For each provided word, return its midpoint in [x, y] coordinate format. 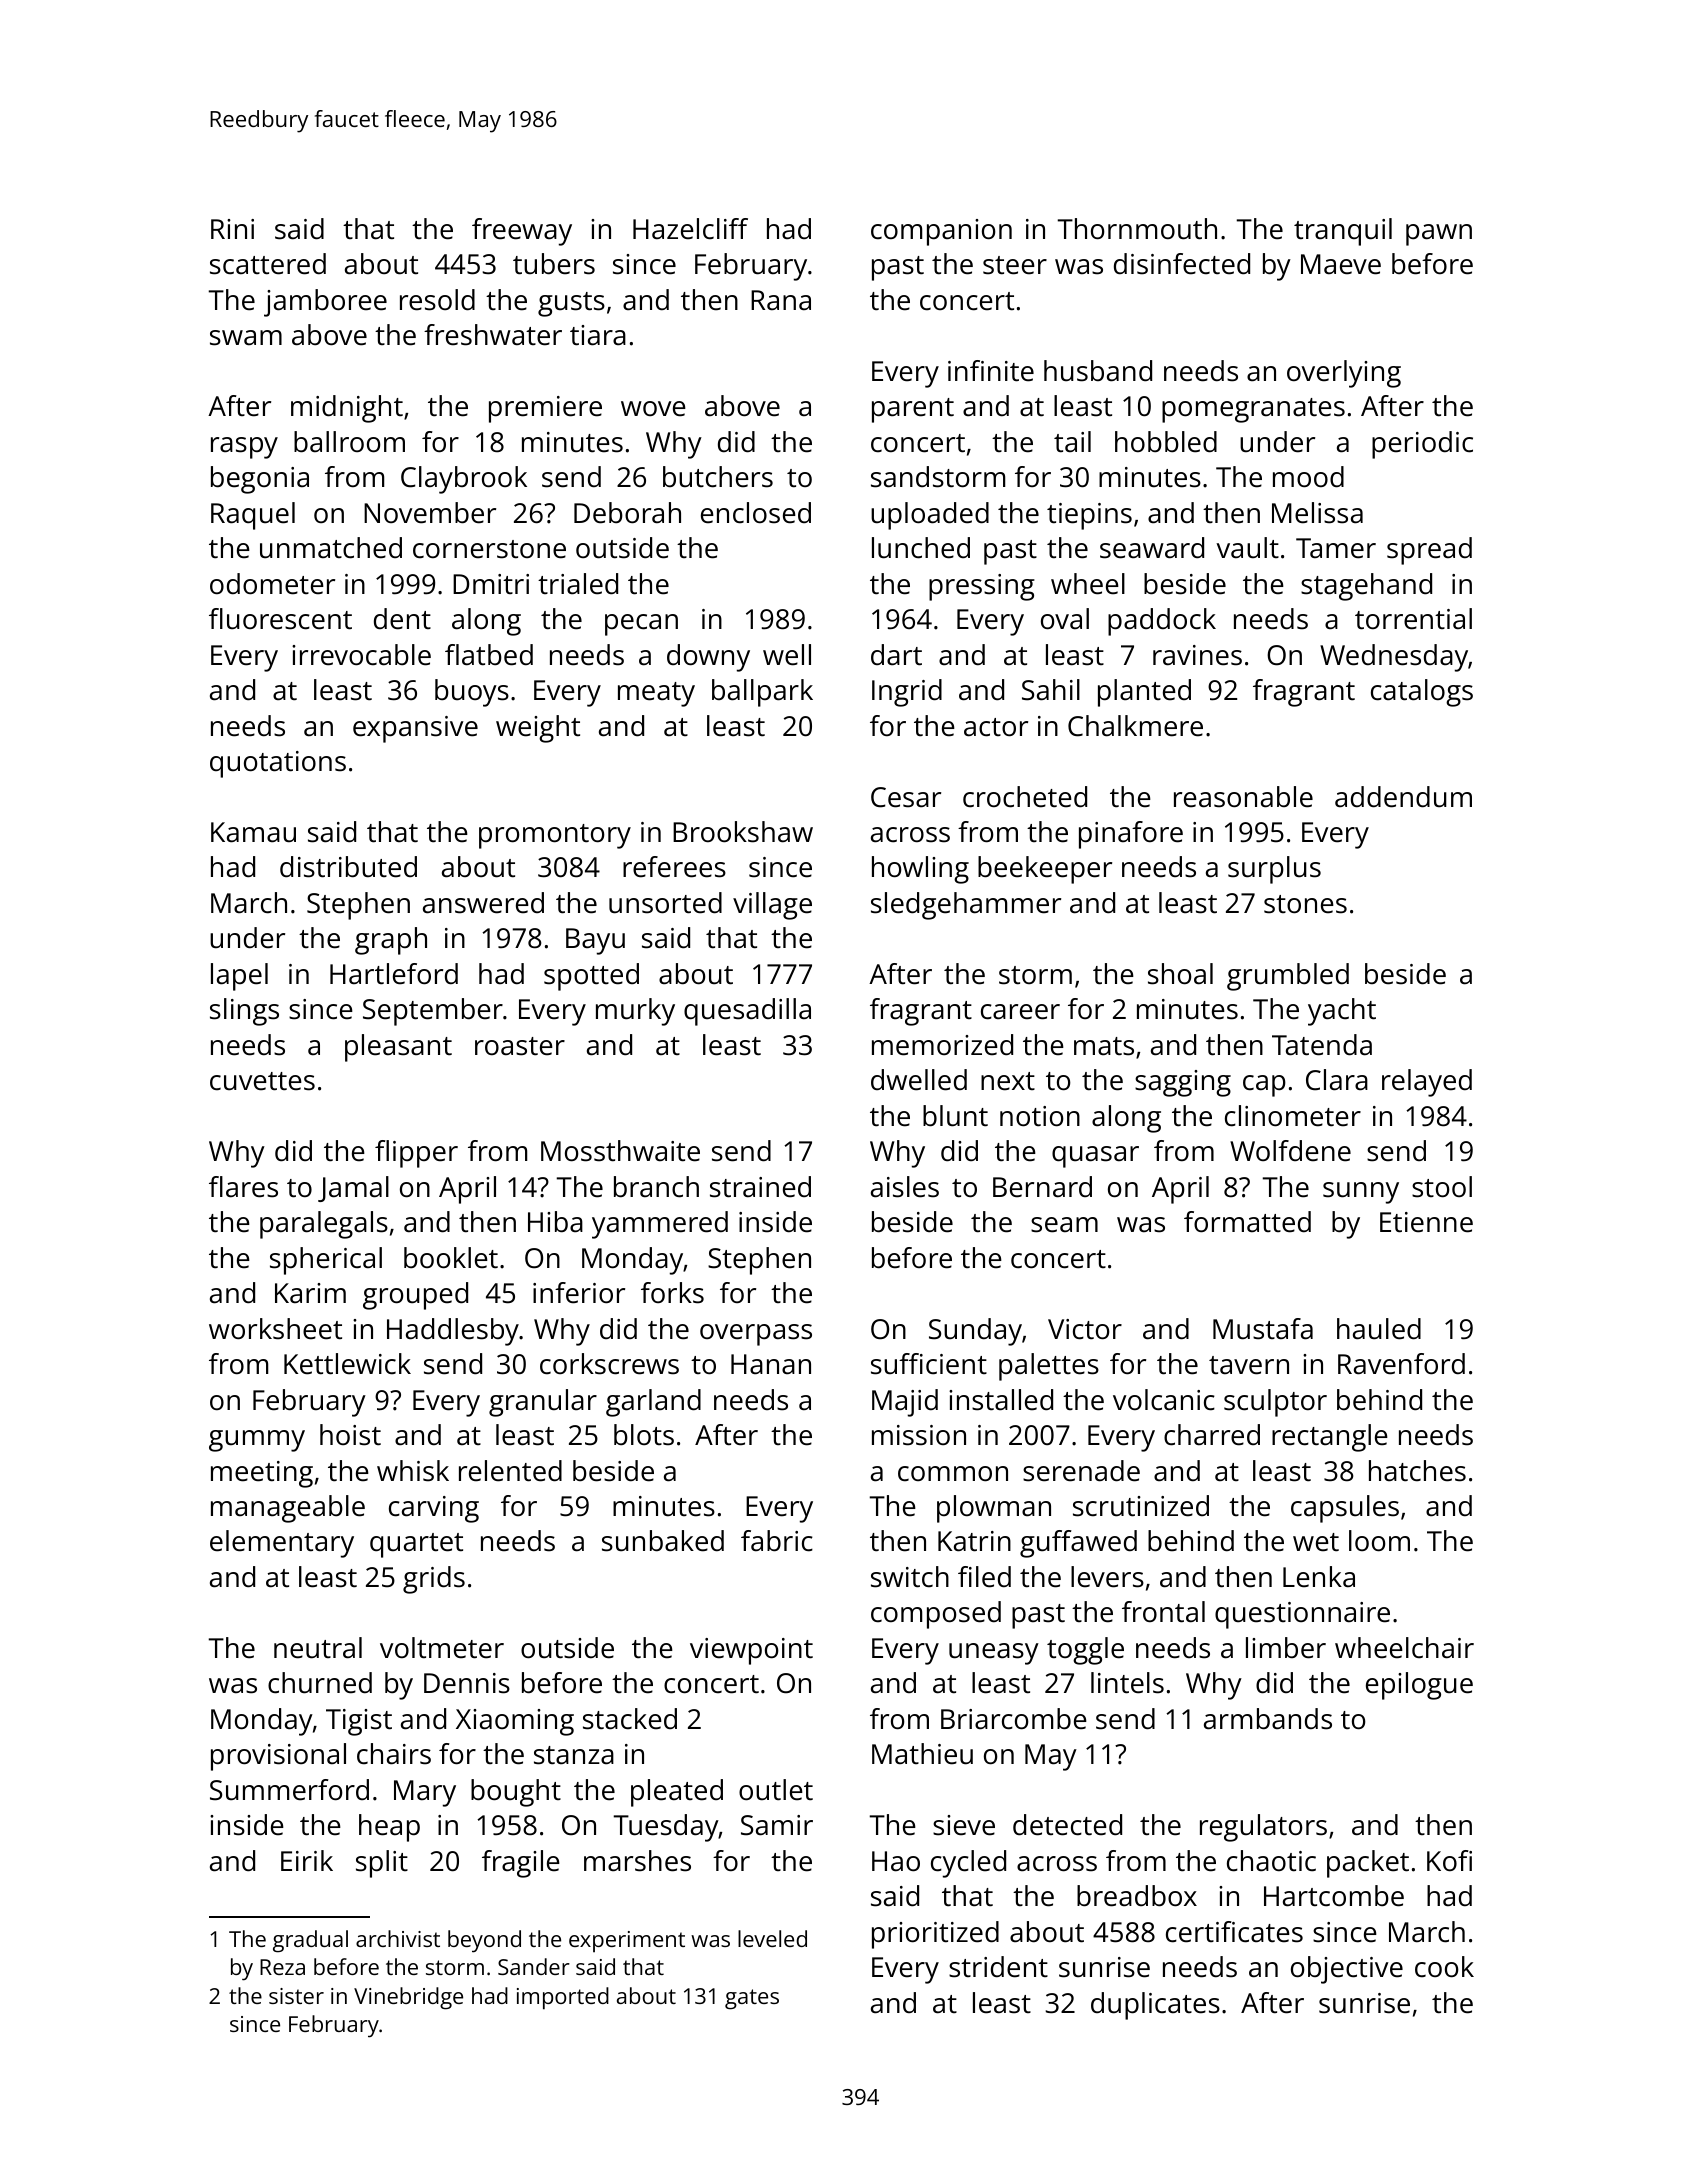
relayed [1427, 1083]
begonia [260, 480]
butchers [718, 477]
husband [1098, 371]
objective [1347, 1970]
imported [563, 1998]
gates [752, 1999]
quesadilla [747, 1012]
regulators [1263, 1828]
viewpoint [751, 1651]
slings [244, 1012]
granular [543, 1403]
